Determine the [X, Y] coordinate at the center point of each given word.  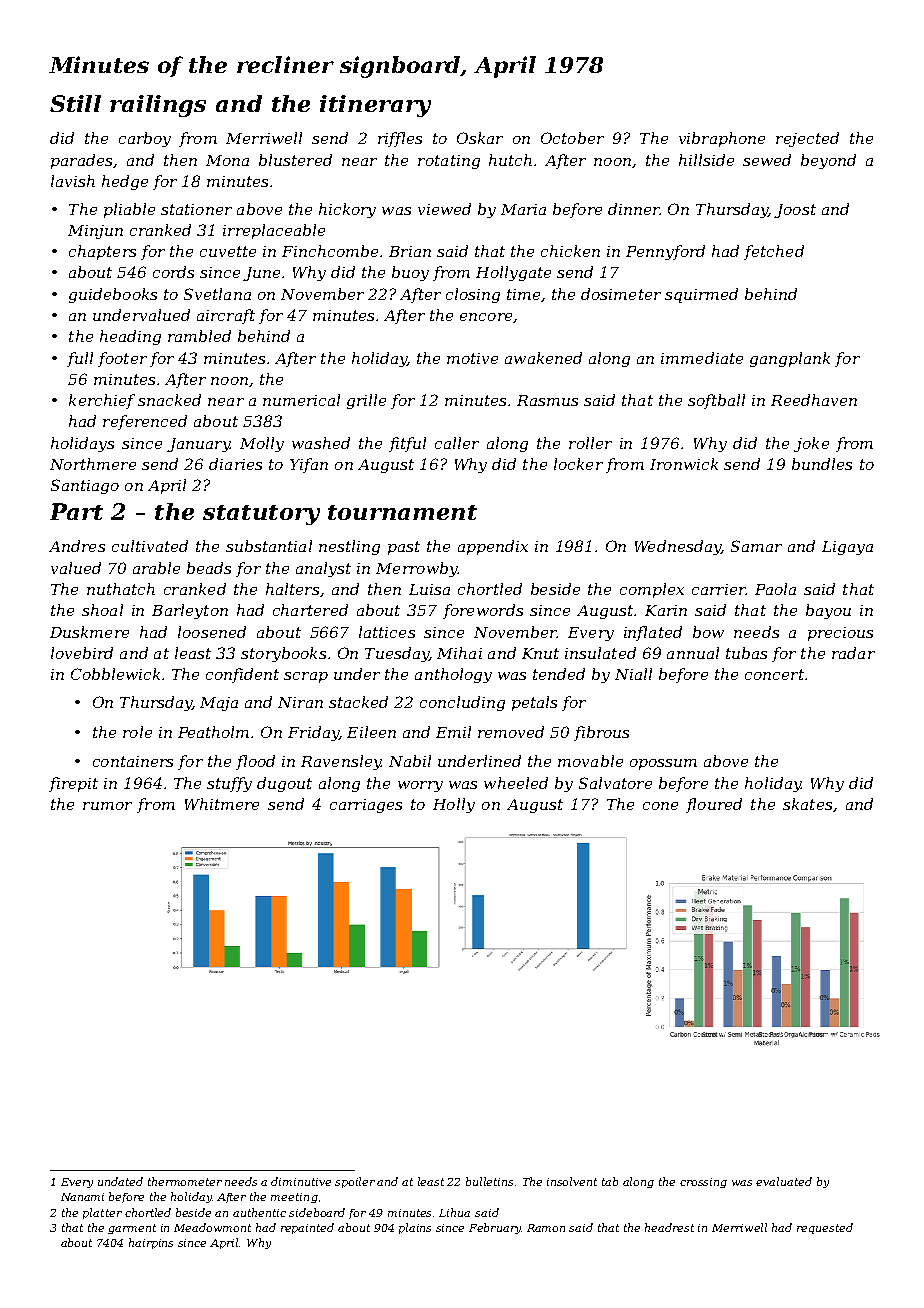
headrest [669, 1227]
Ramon [546, 1228]
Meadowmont [212, 1227]
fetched [774, 252]
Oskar [480, 138]
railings [158, 106]
